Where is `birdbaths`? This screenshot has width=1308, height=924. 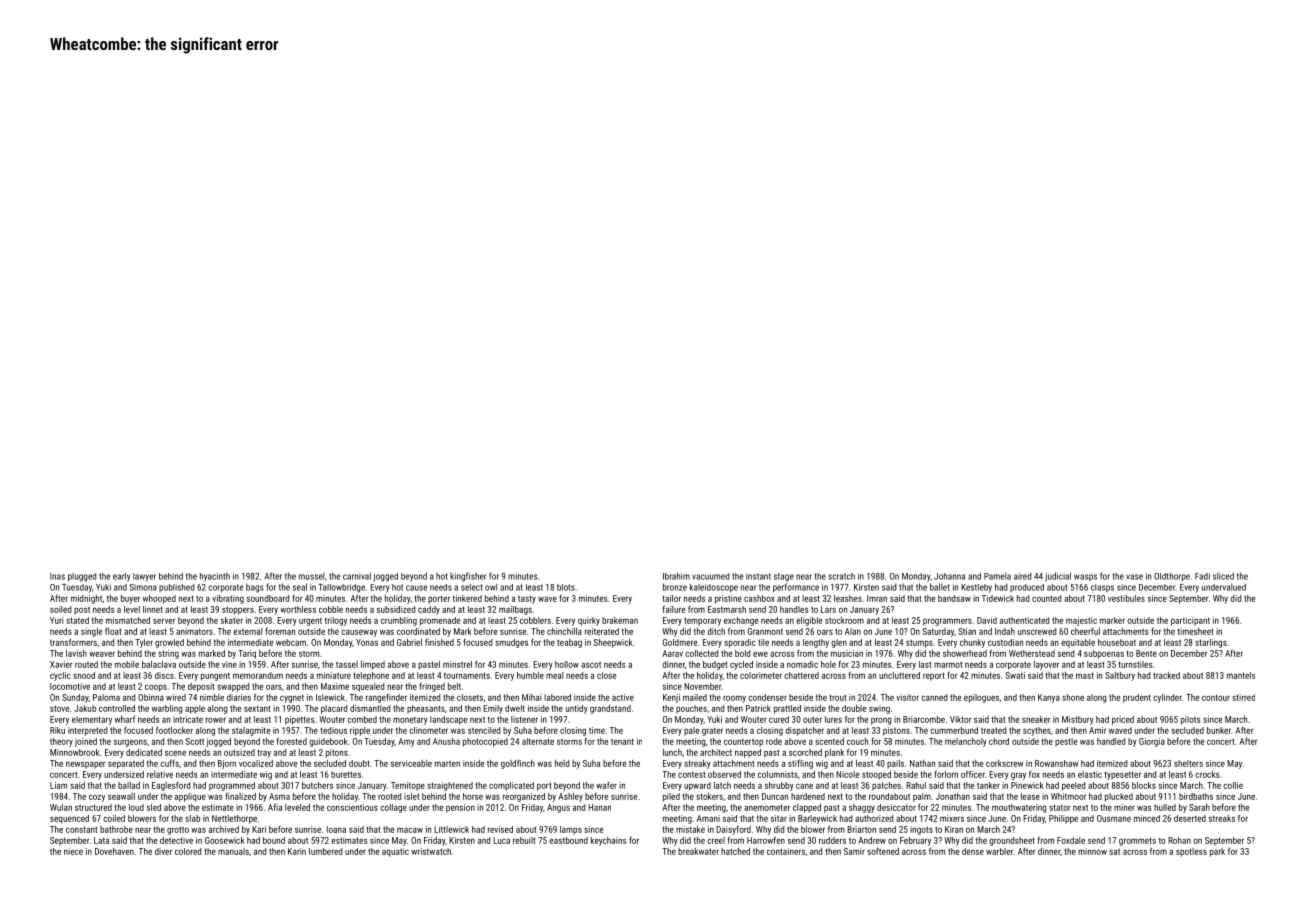
birdbaths is located at coordinates (1196, 796).
